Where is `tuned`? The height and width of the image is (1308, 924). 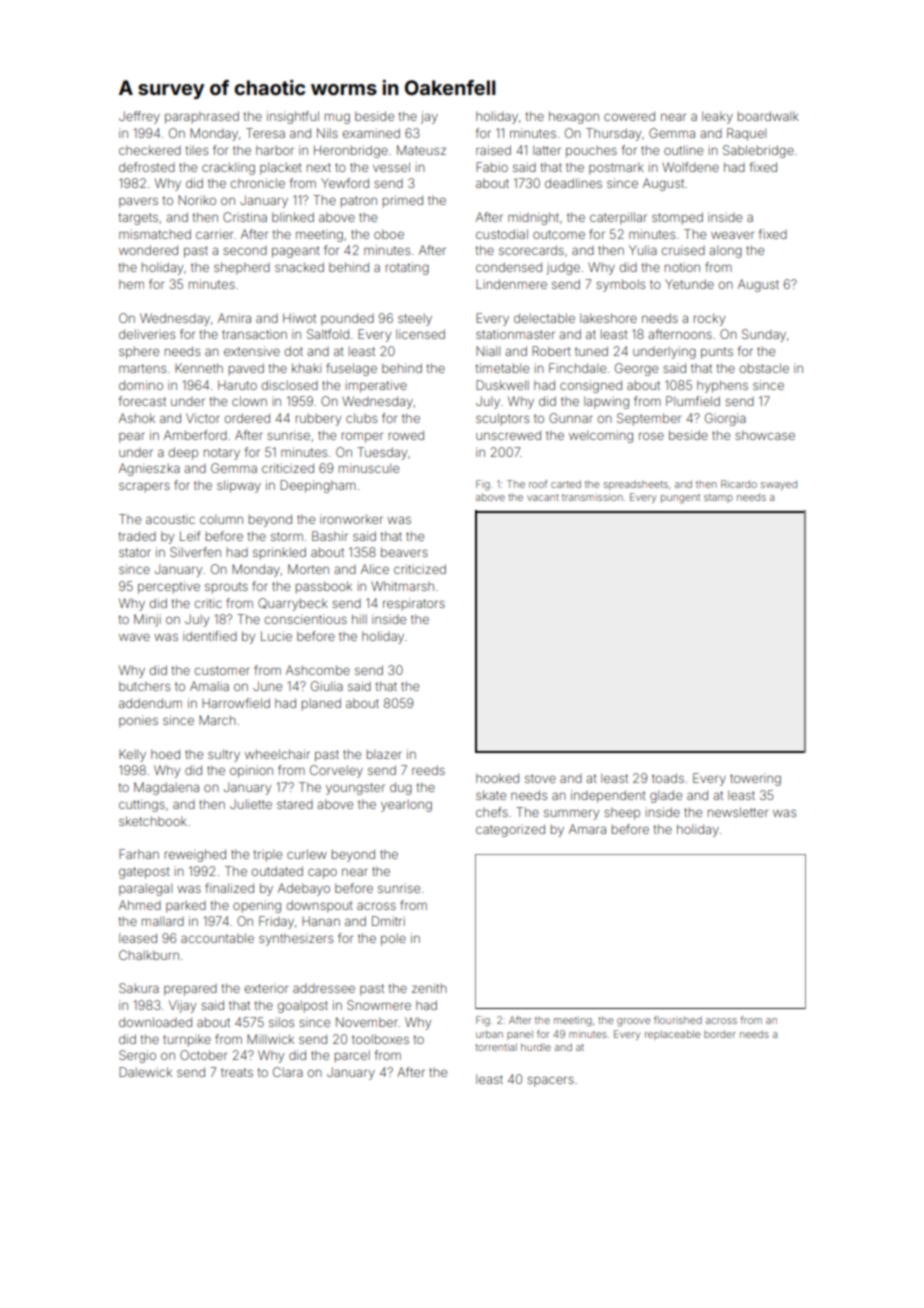 tuned is located at coordinates (591, 351).
